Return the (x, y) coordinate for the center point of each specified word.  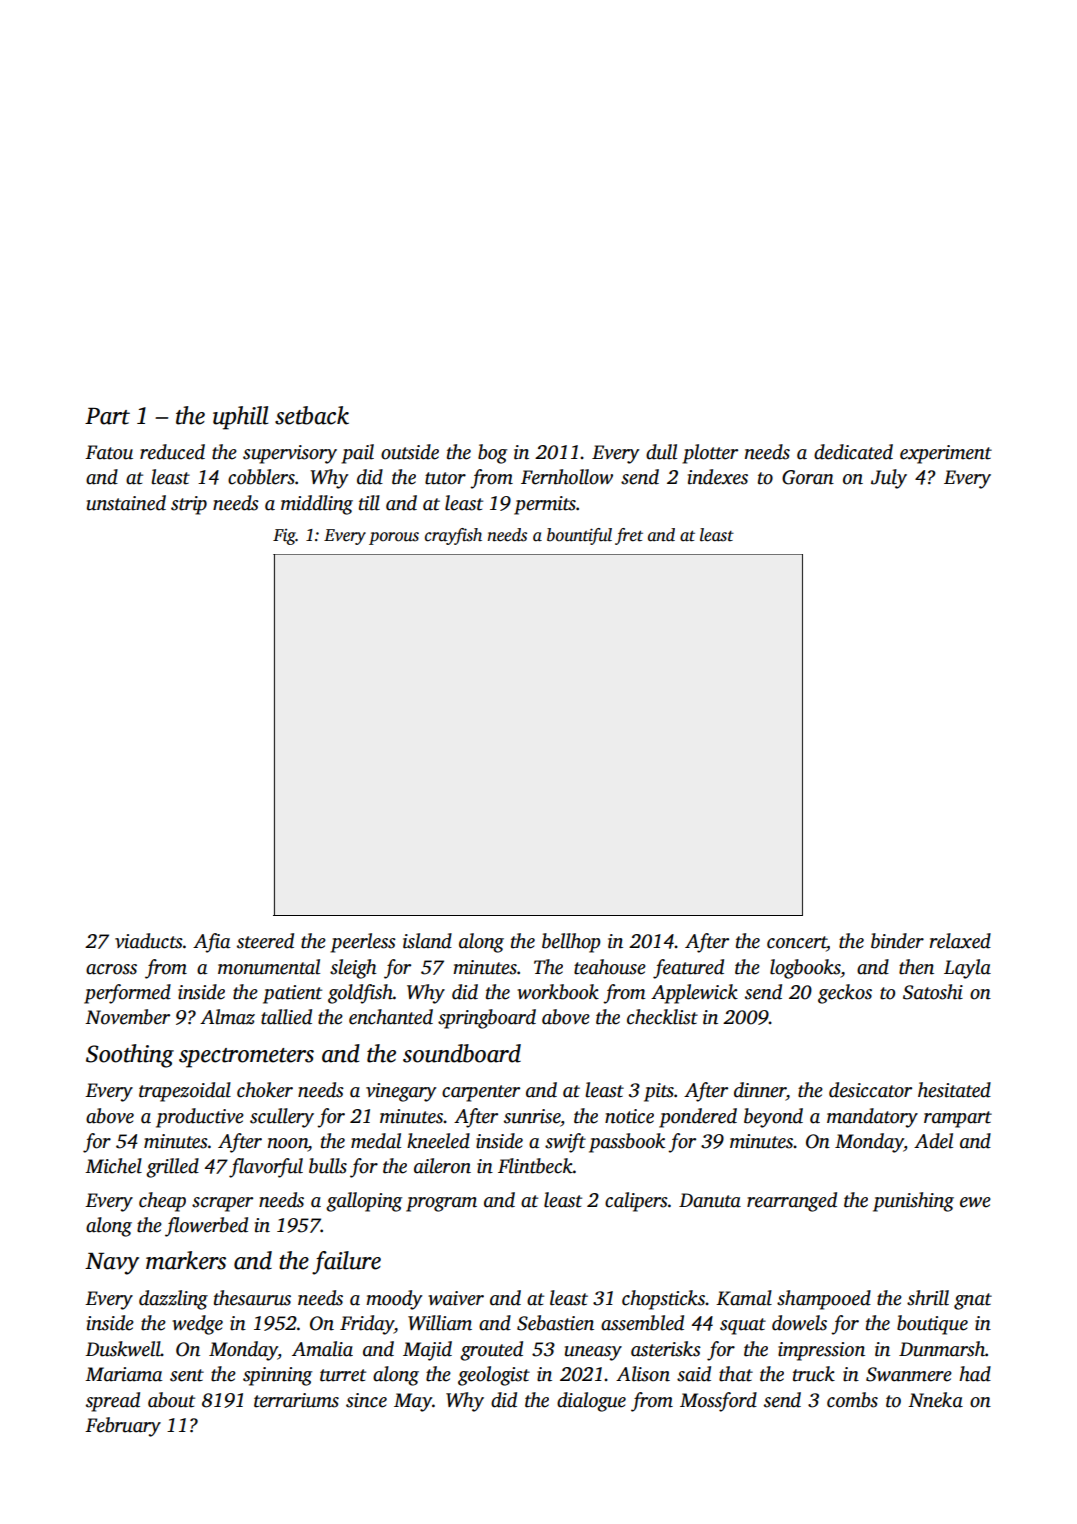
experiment (946, 454)
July (889, 479)
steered (265, 941)
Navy (112, 1264)
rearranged (792, 1202)
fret (629, 536)
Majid (427, 1351)
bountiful (579, 536)
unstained (126, 503)
